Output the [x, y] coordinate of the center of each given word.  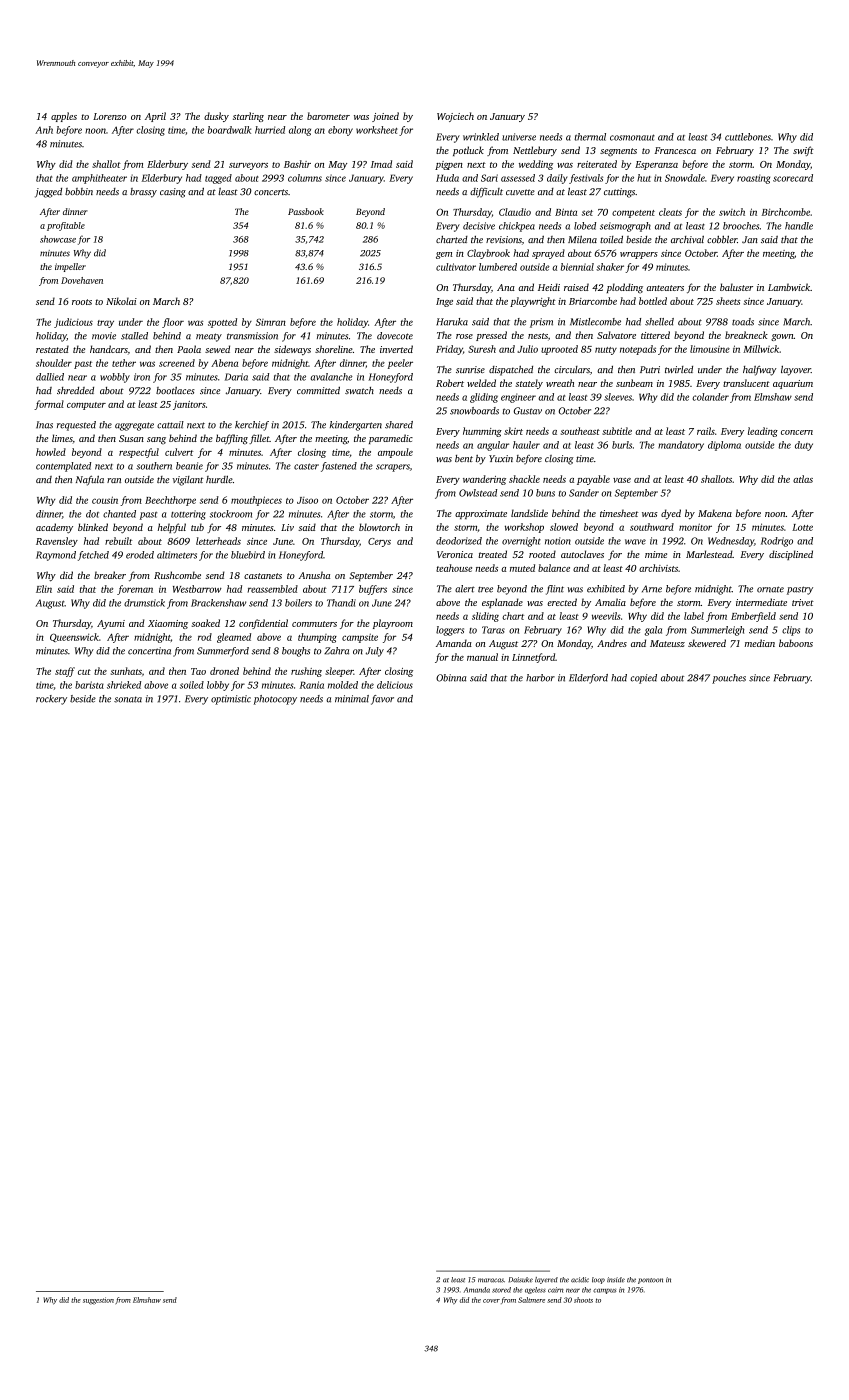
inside [616, 1280]
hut [644, 178]
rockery [51, 700]
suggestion [98, 1301]
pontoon [650, 1281]
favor [382, 700]
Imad [381, 164]
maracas [491, 1280]
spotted [222, 323]
